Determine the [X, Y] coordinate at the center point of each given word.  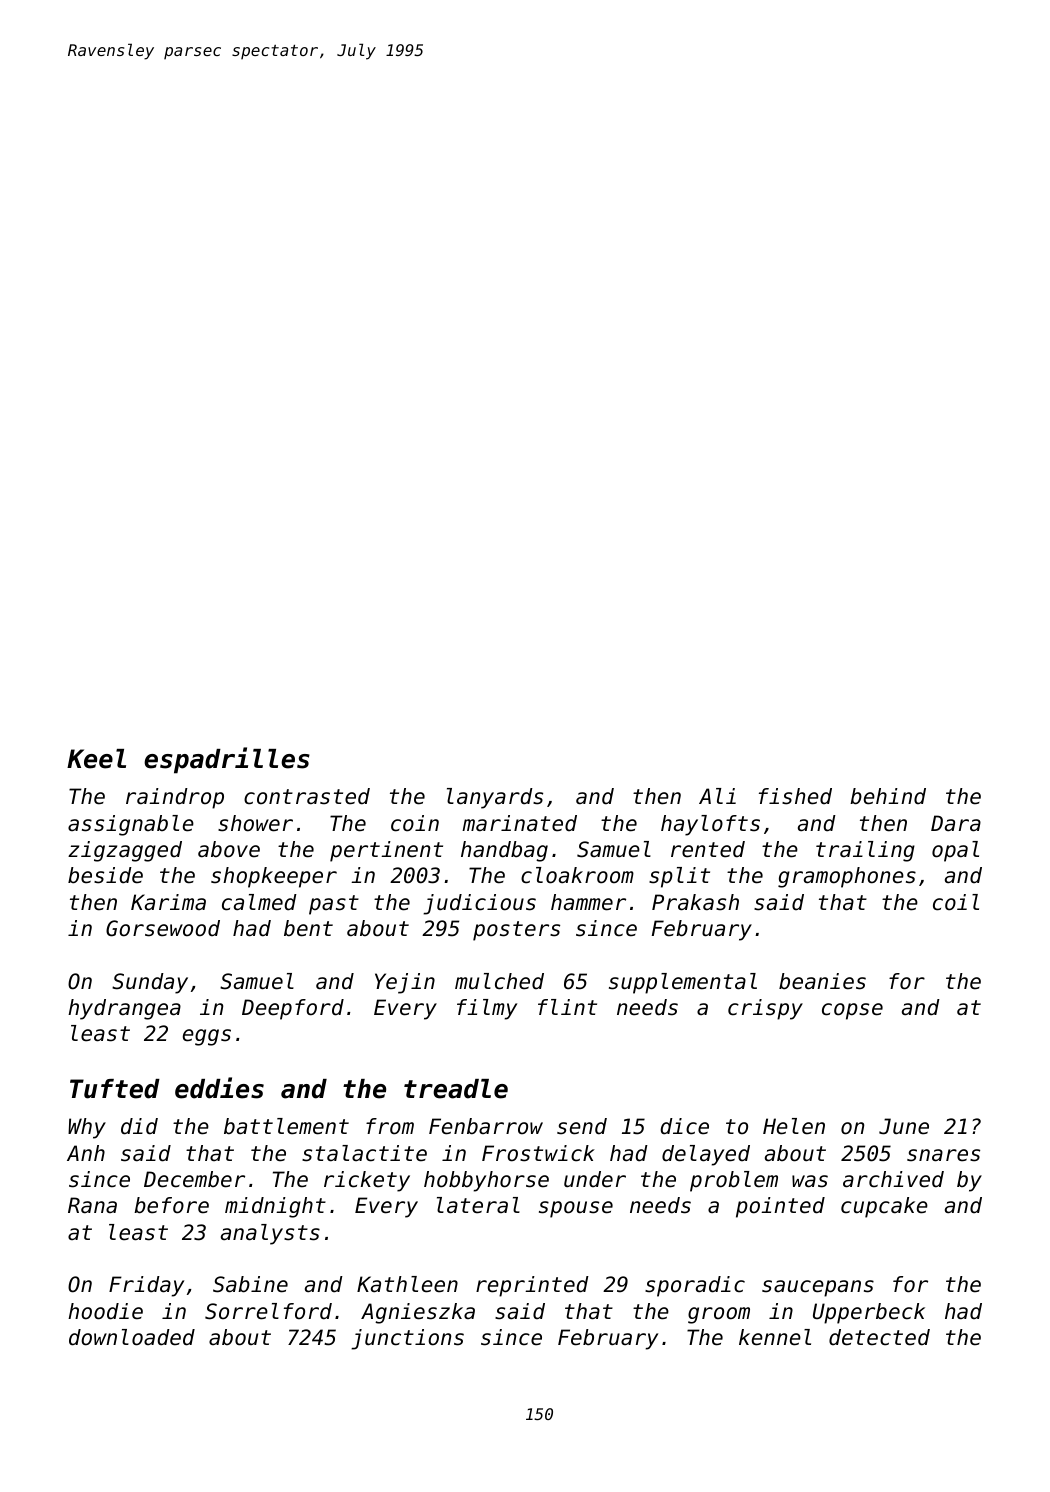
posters [516, 931]
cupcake [884, 1207]
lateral [478, 1205]
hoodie [105, 1311]
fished [795, 796]
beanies [822, 981]
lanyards [495, 798]
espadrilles [227, 760]
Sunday [150, 983]
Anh [86, 1153]
